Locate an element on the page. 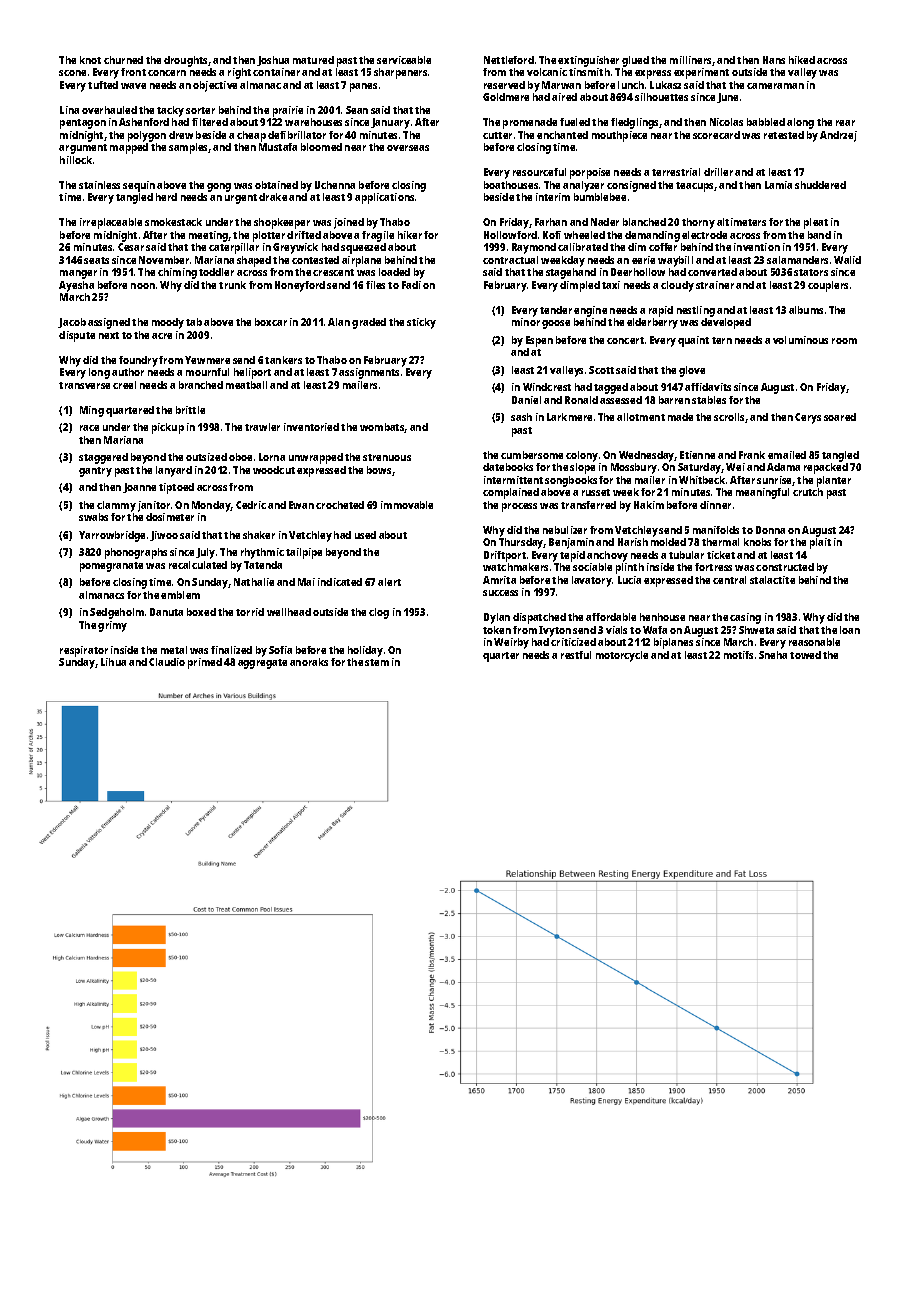  Nettleford is located at coordinates (509, 60).
